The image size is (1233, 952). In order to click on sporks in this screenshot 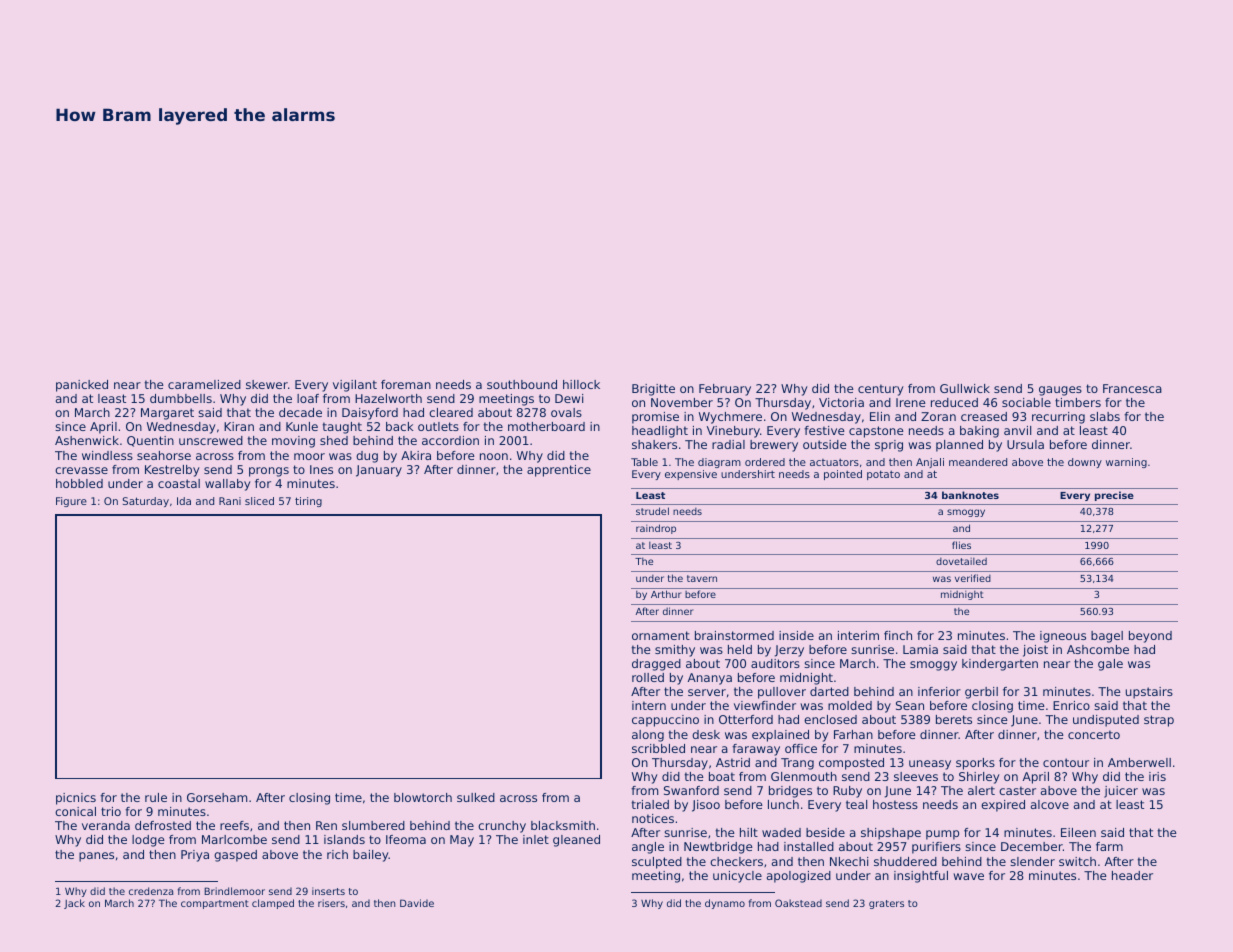, I will do `click(975, 764)`.
